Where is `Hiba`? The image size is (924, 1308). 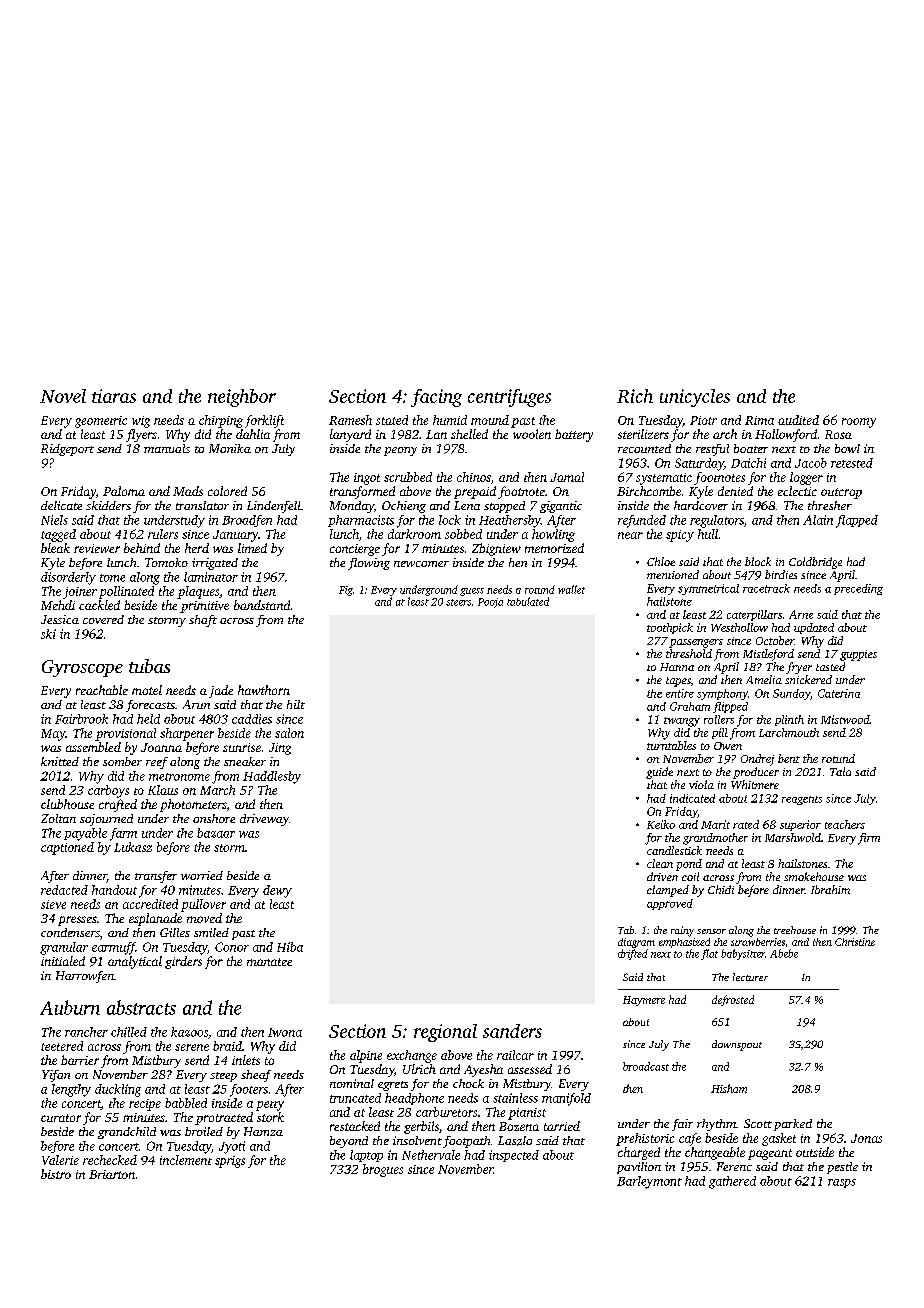 Hiba is located at coordinates (290, 947).
